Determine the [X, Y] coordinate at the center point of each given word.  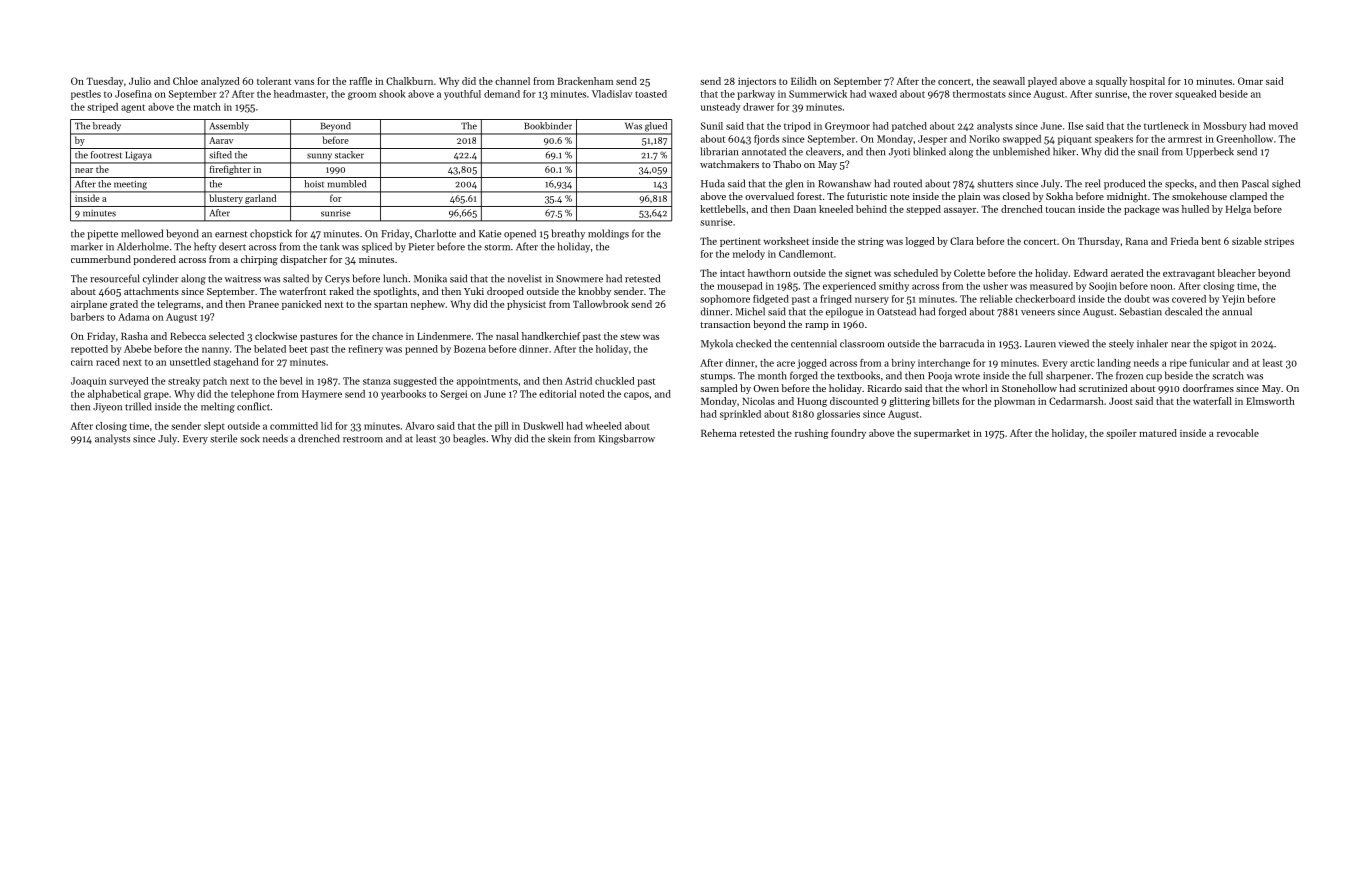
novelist [525, 278]
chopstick [271, 234]
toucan [1060, 210]
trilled [138, 406]
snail [1148, 151]
